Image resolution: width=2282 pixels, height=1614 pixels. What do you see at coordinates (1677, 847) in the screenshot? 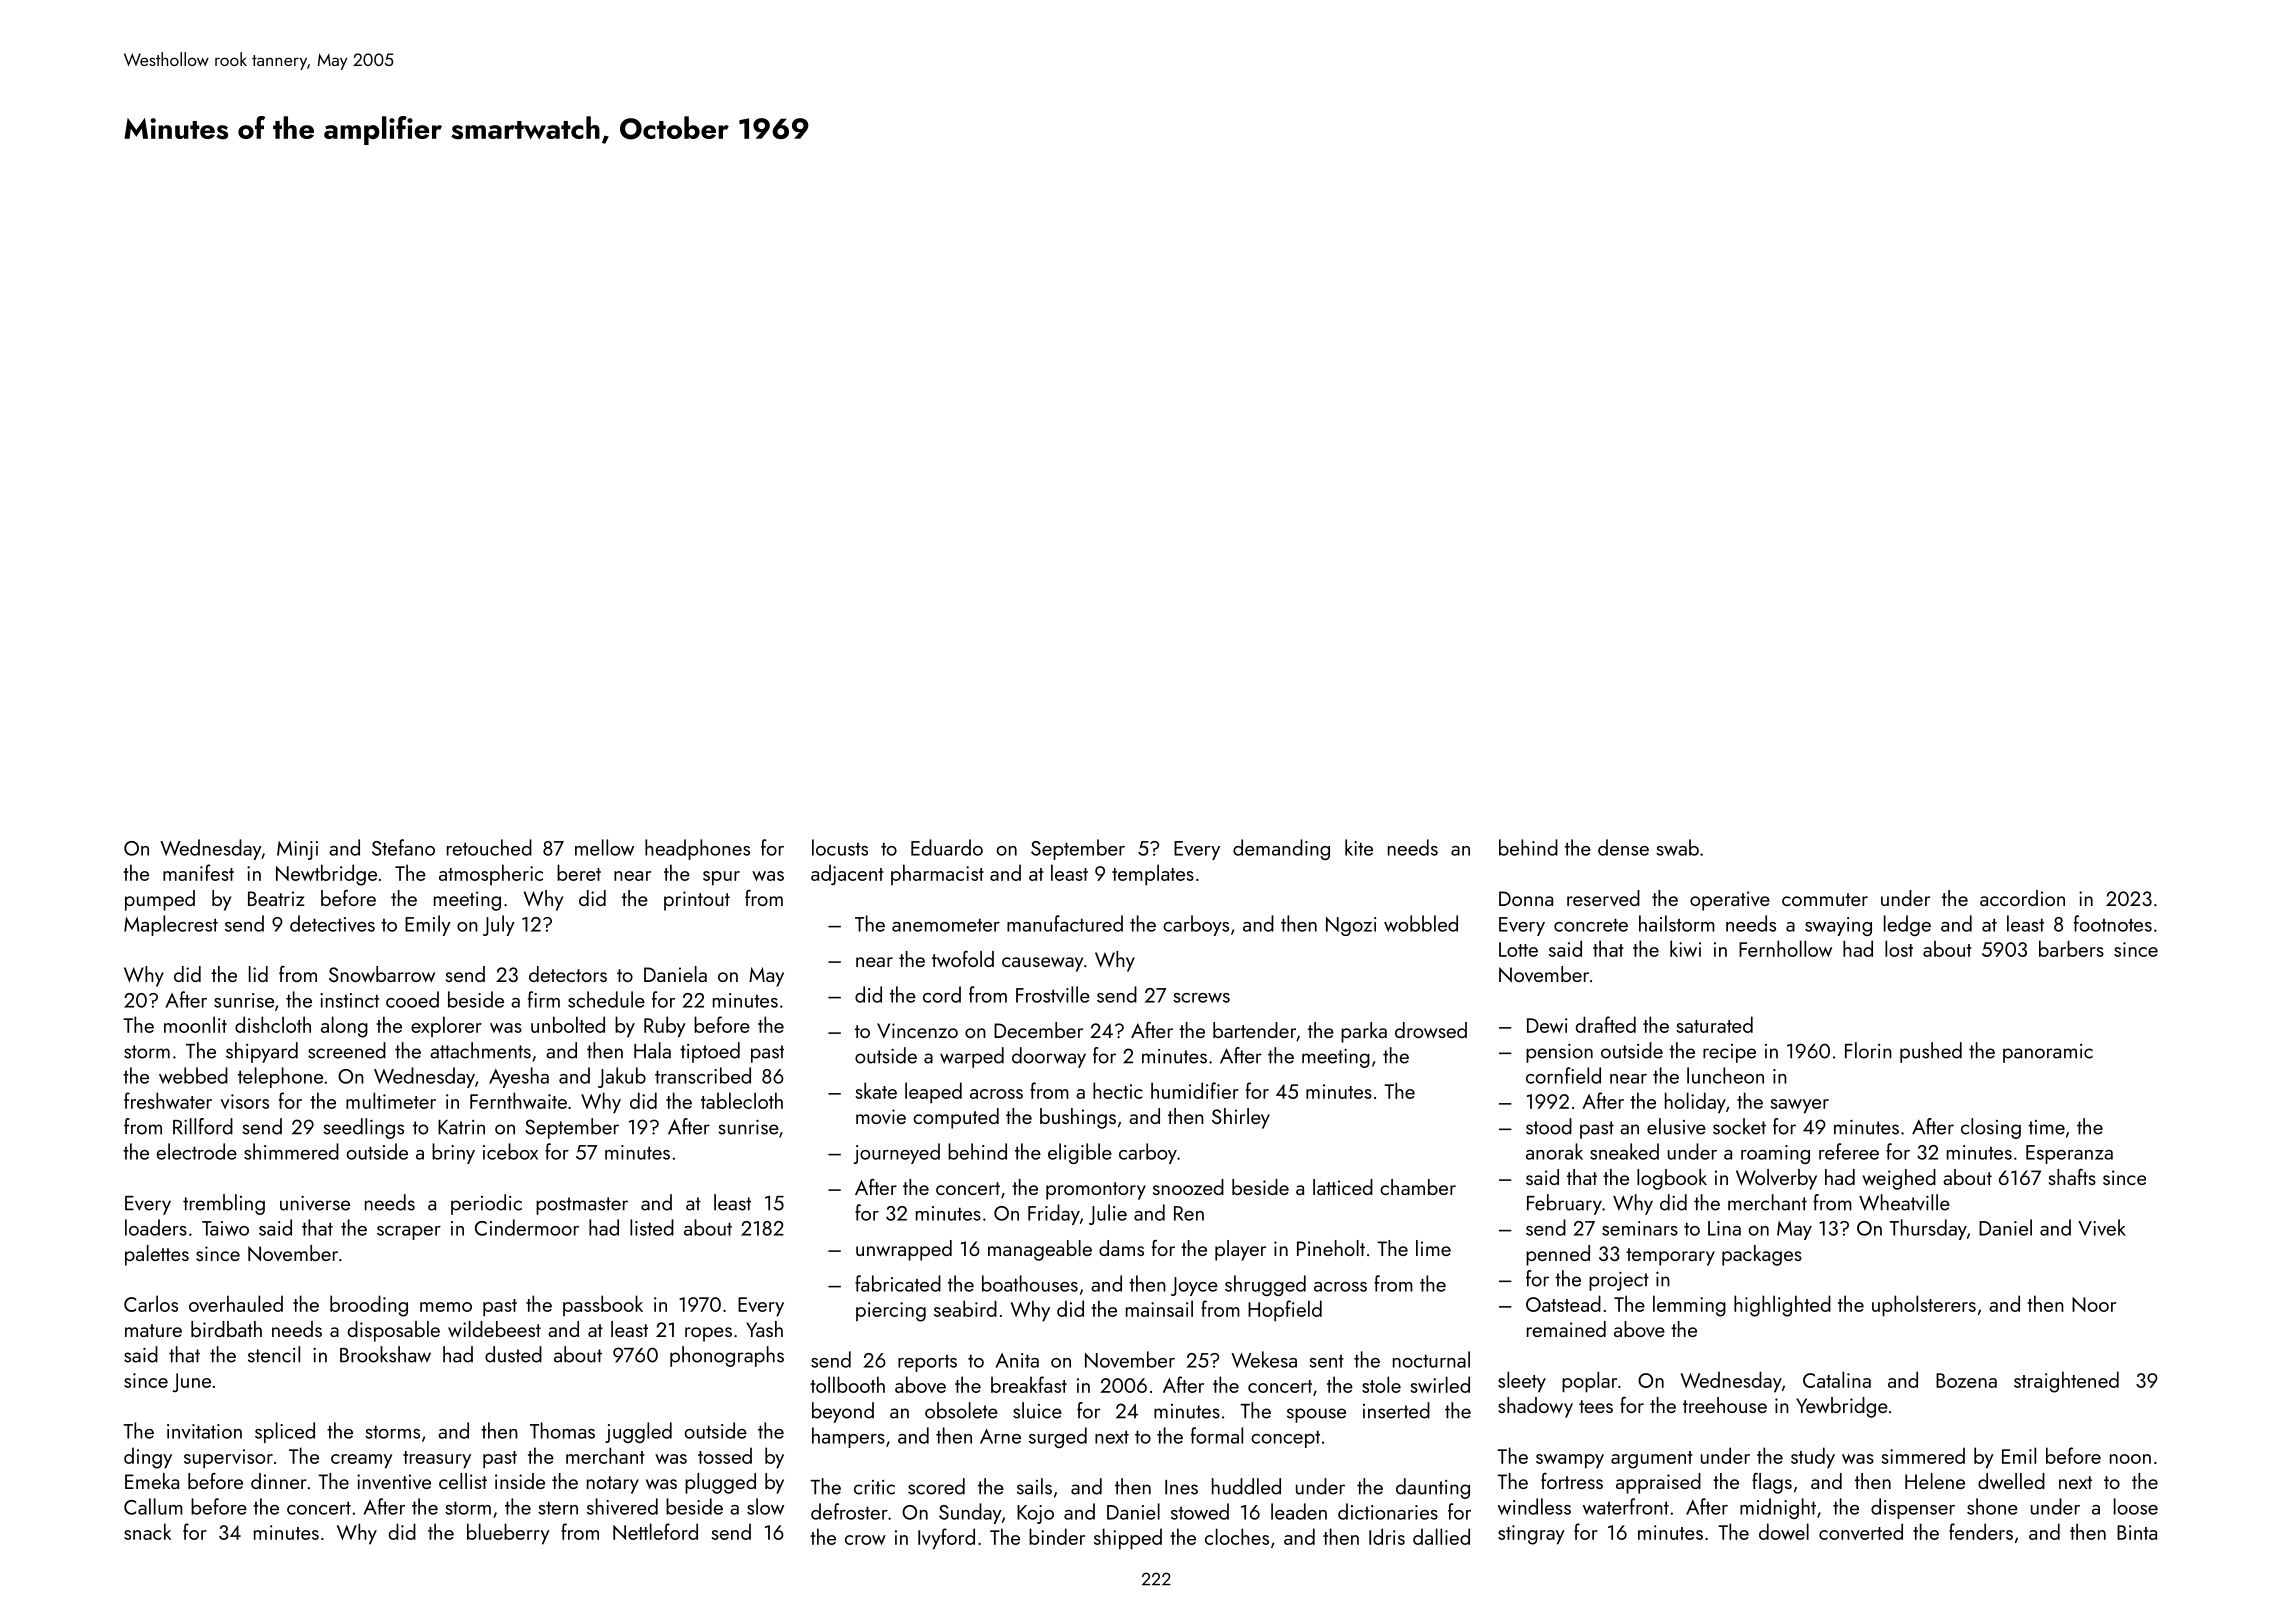
I see `swab` at bounding box center [1677, 847].
